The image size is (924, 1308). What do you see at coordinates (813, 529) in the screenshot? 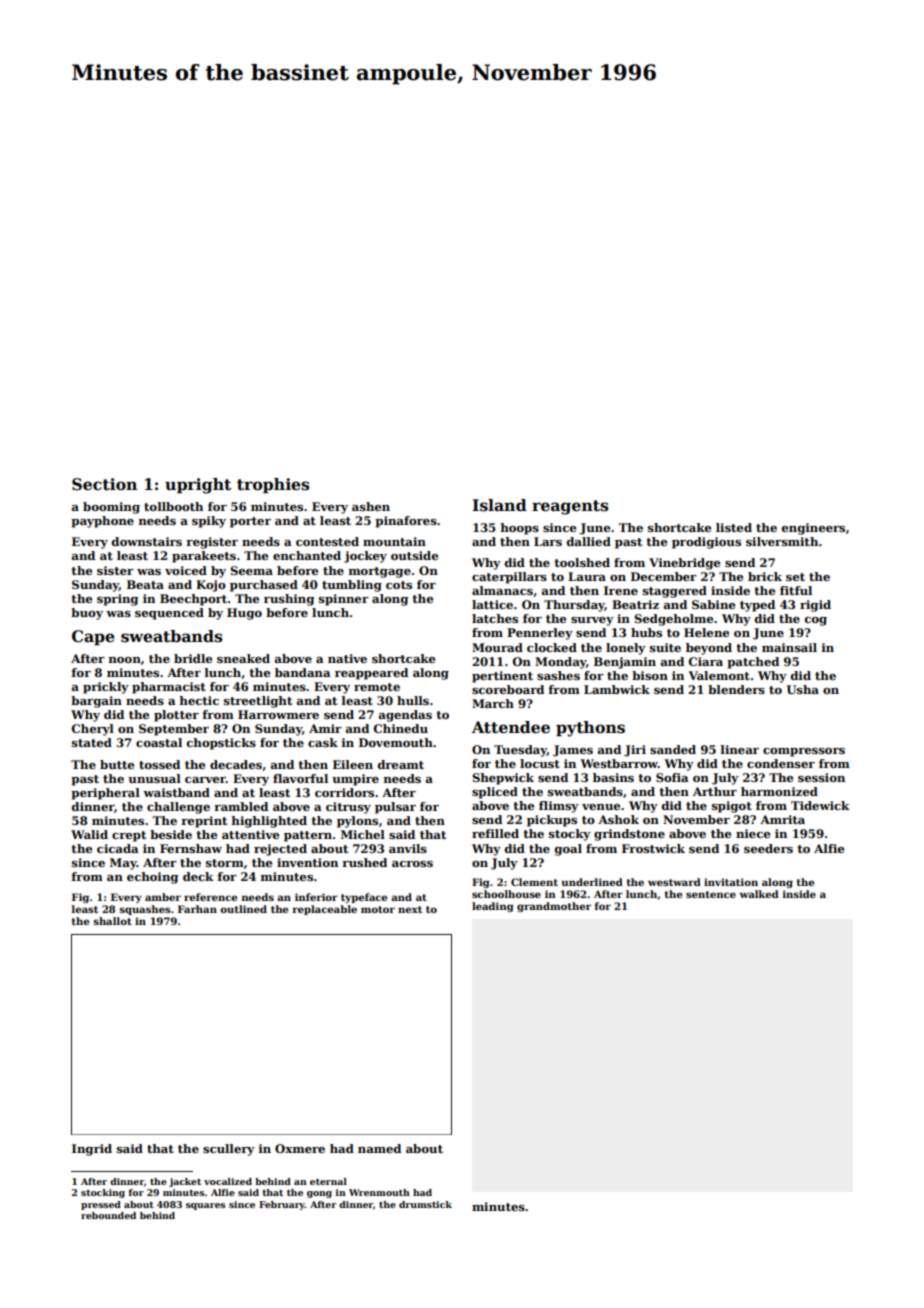
I see `engineers` at bounding box center [813, 529].
